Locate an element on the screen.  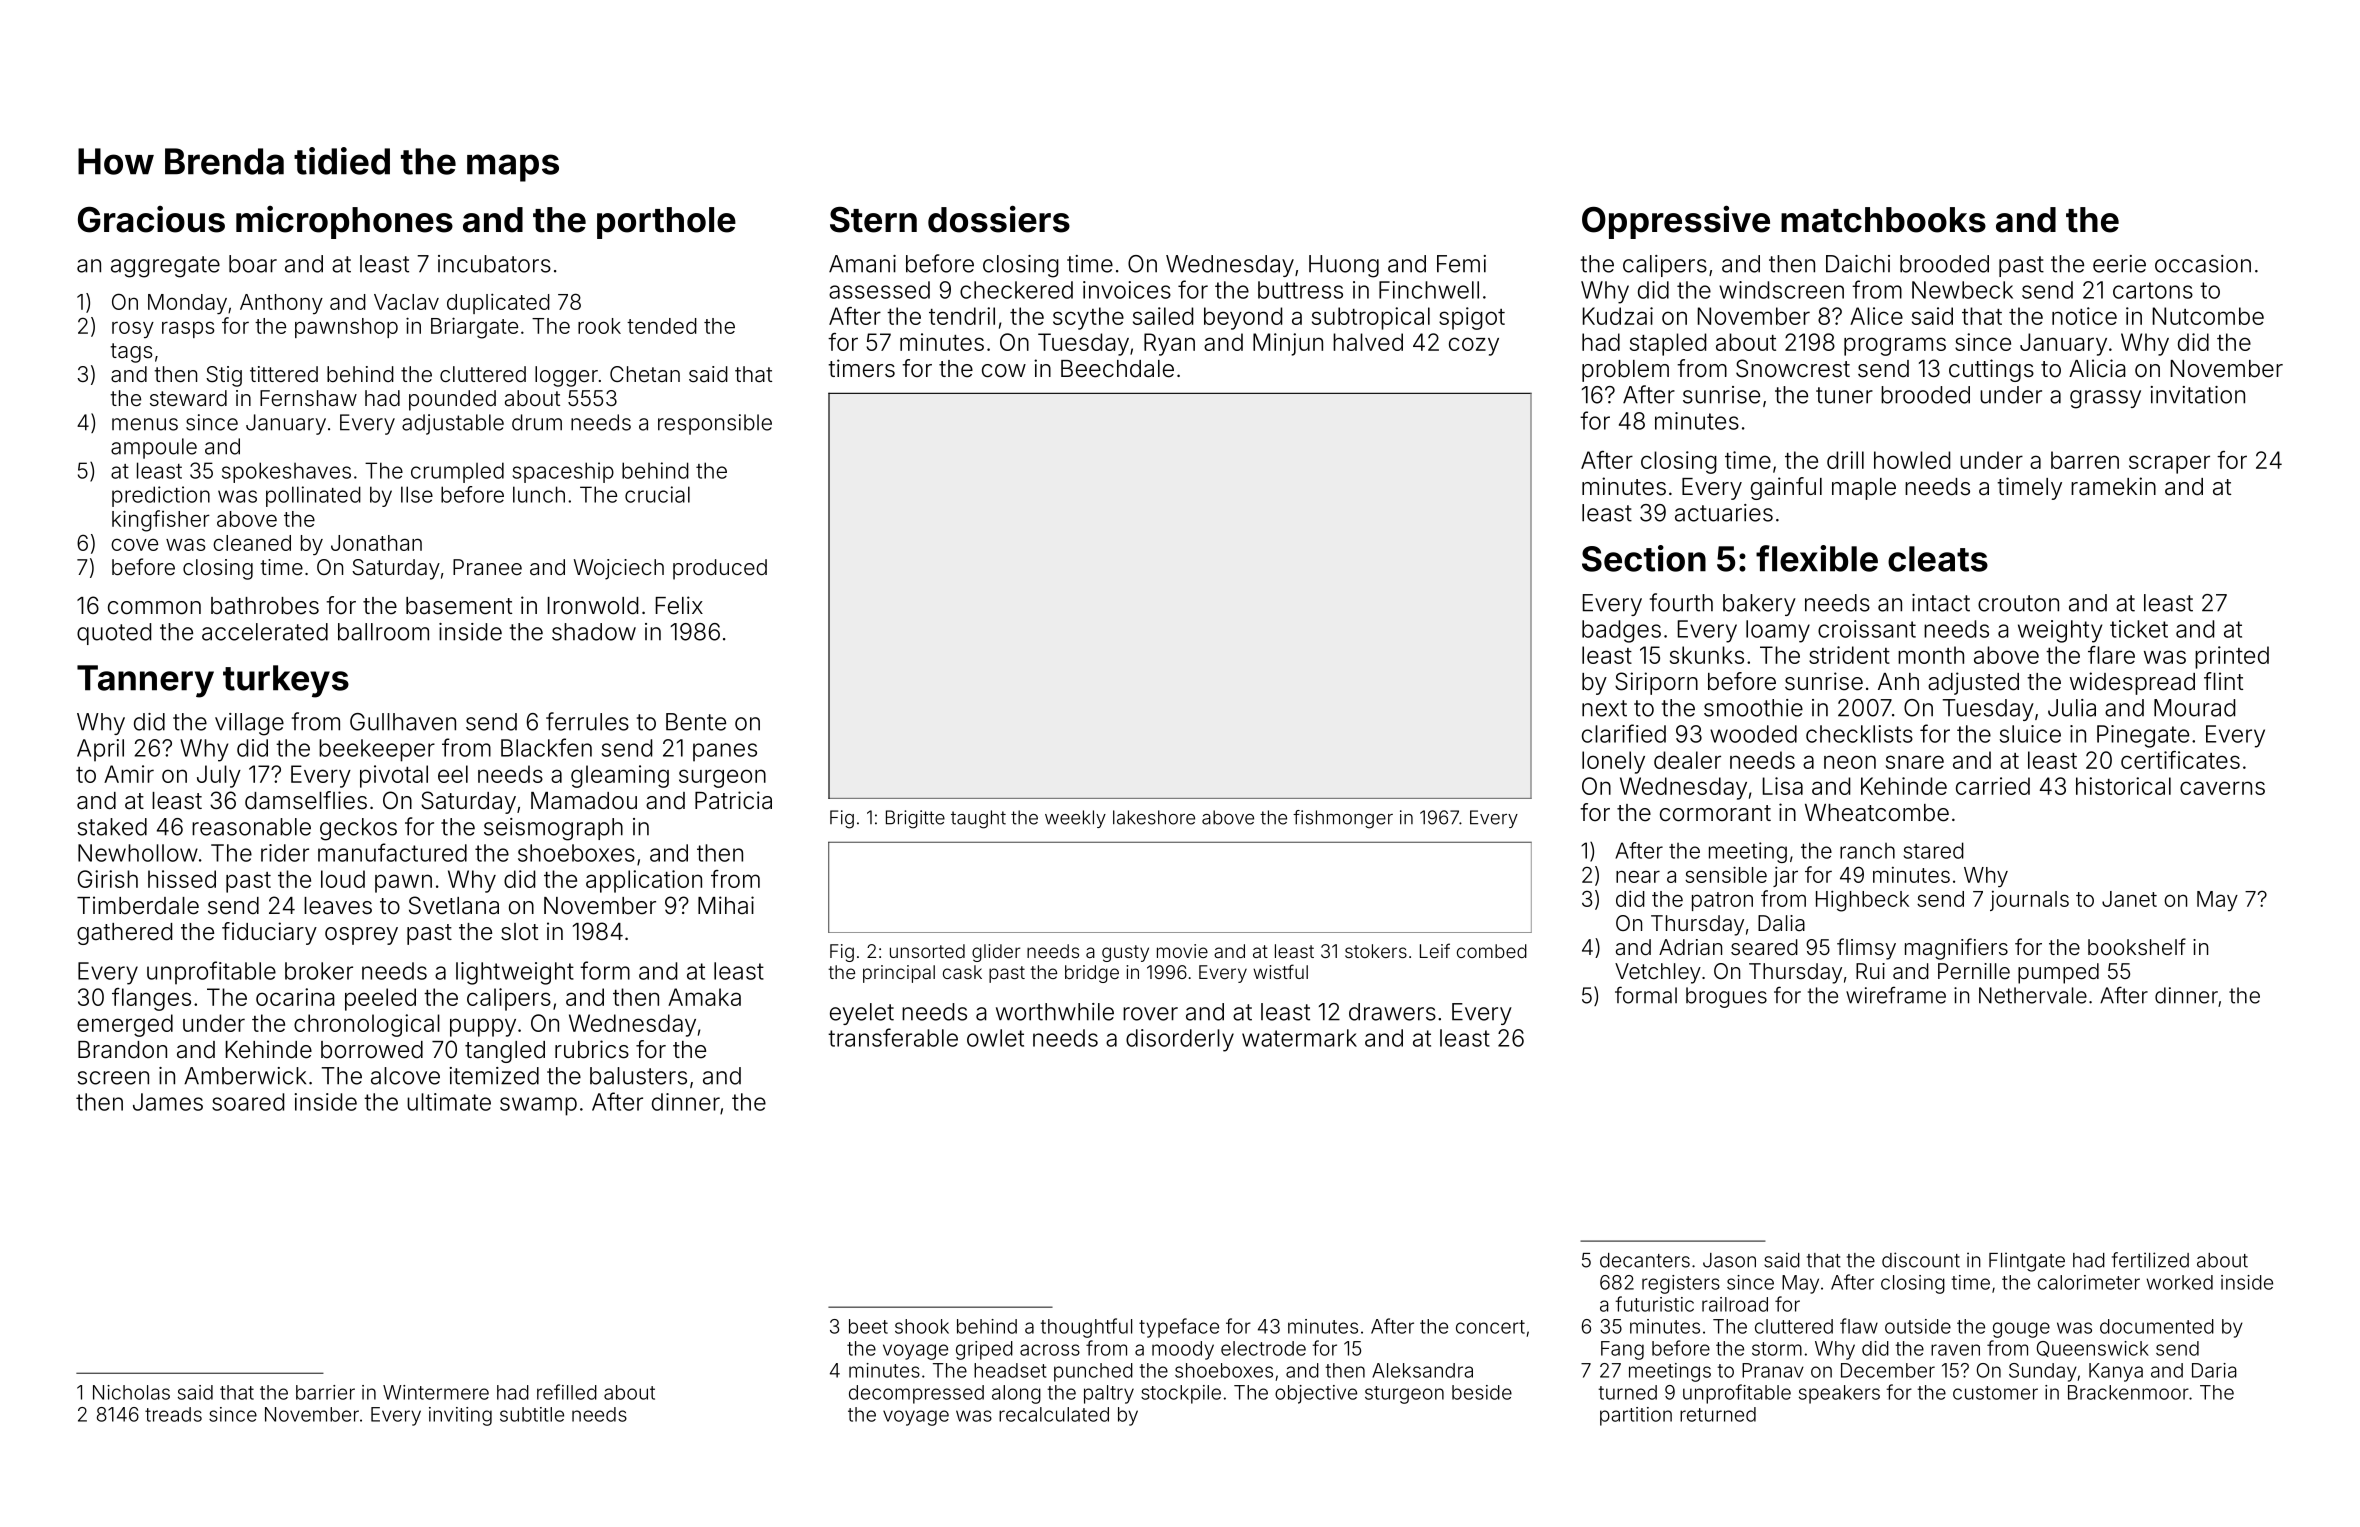
Siriporn is located at coordinates (1656, 683).
